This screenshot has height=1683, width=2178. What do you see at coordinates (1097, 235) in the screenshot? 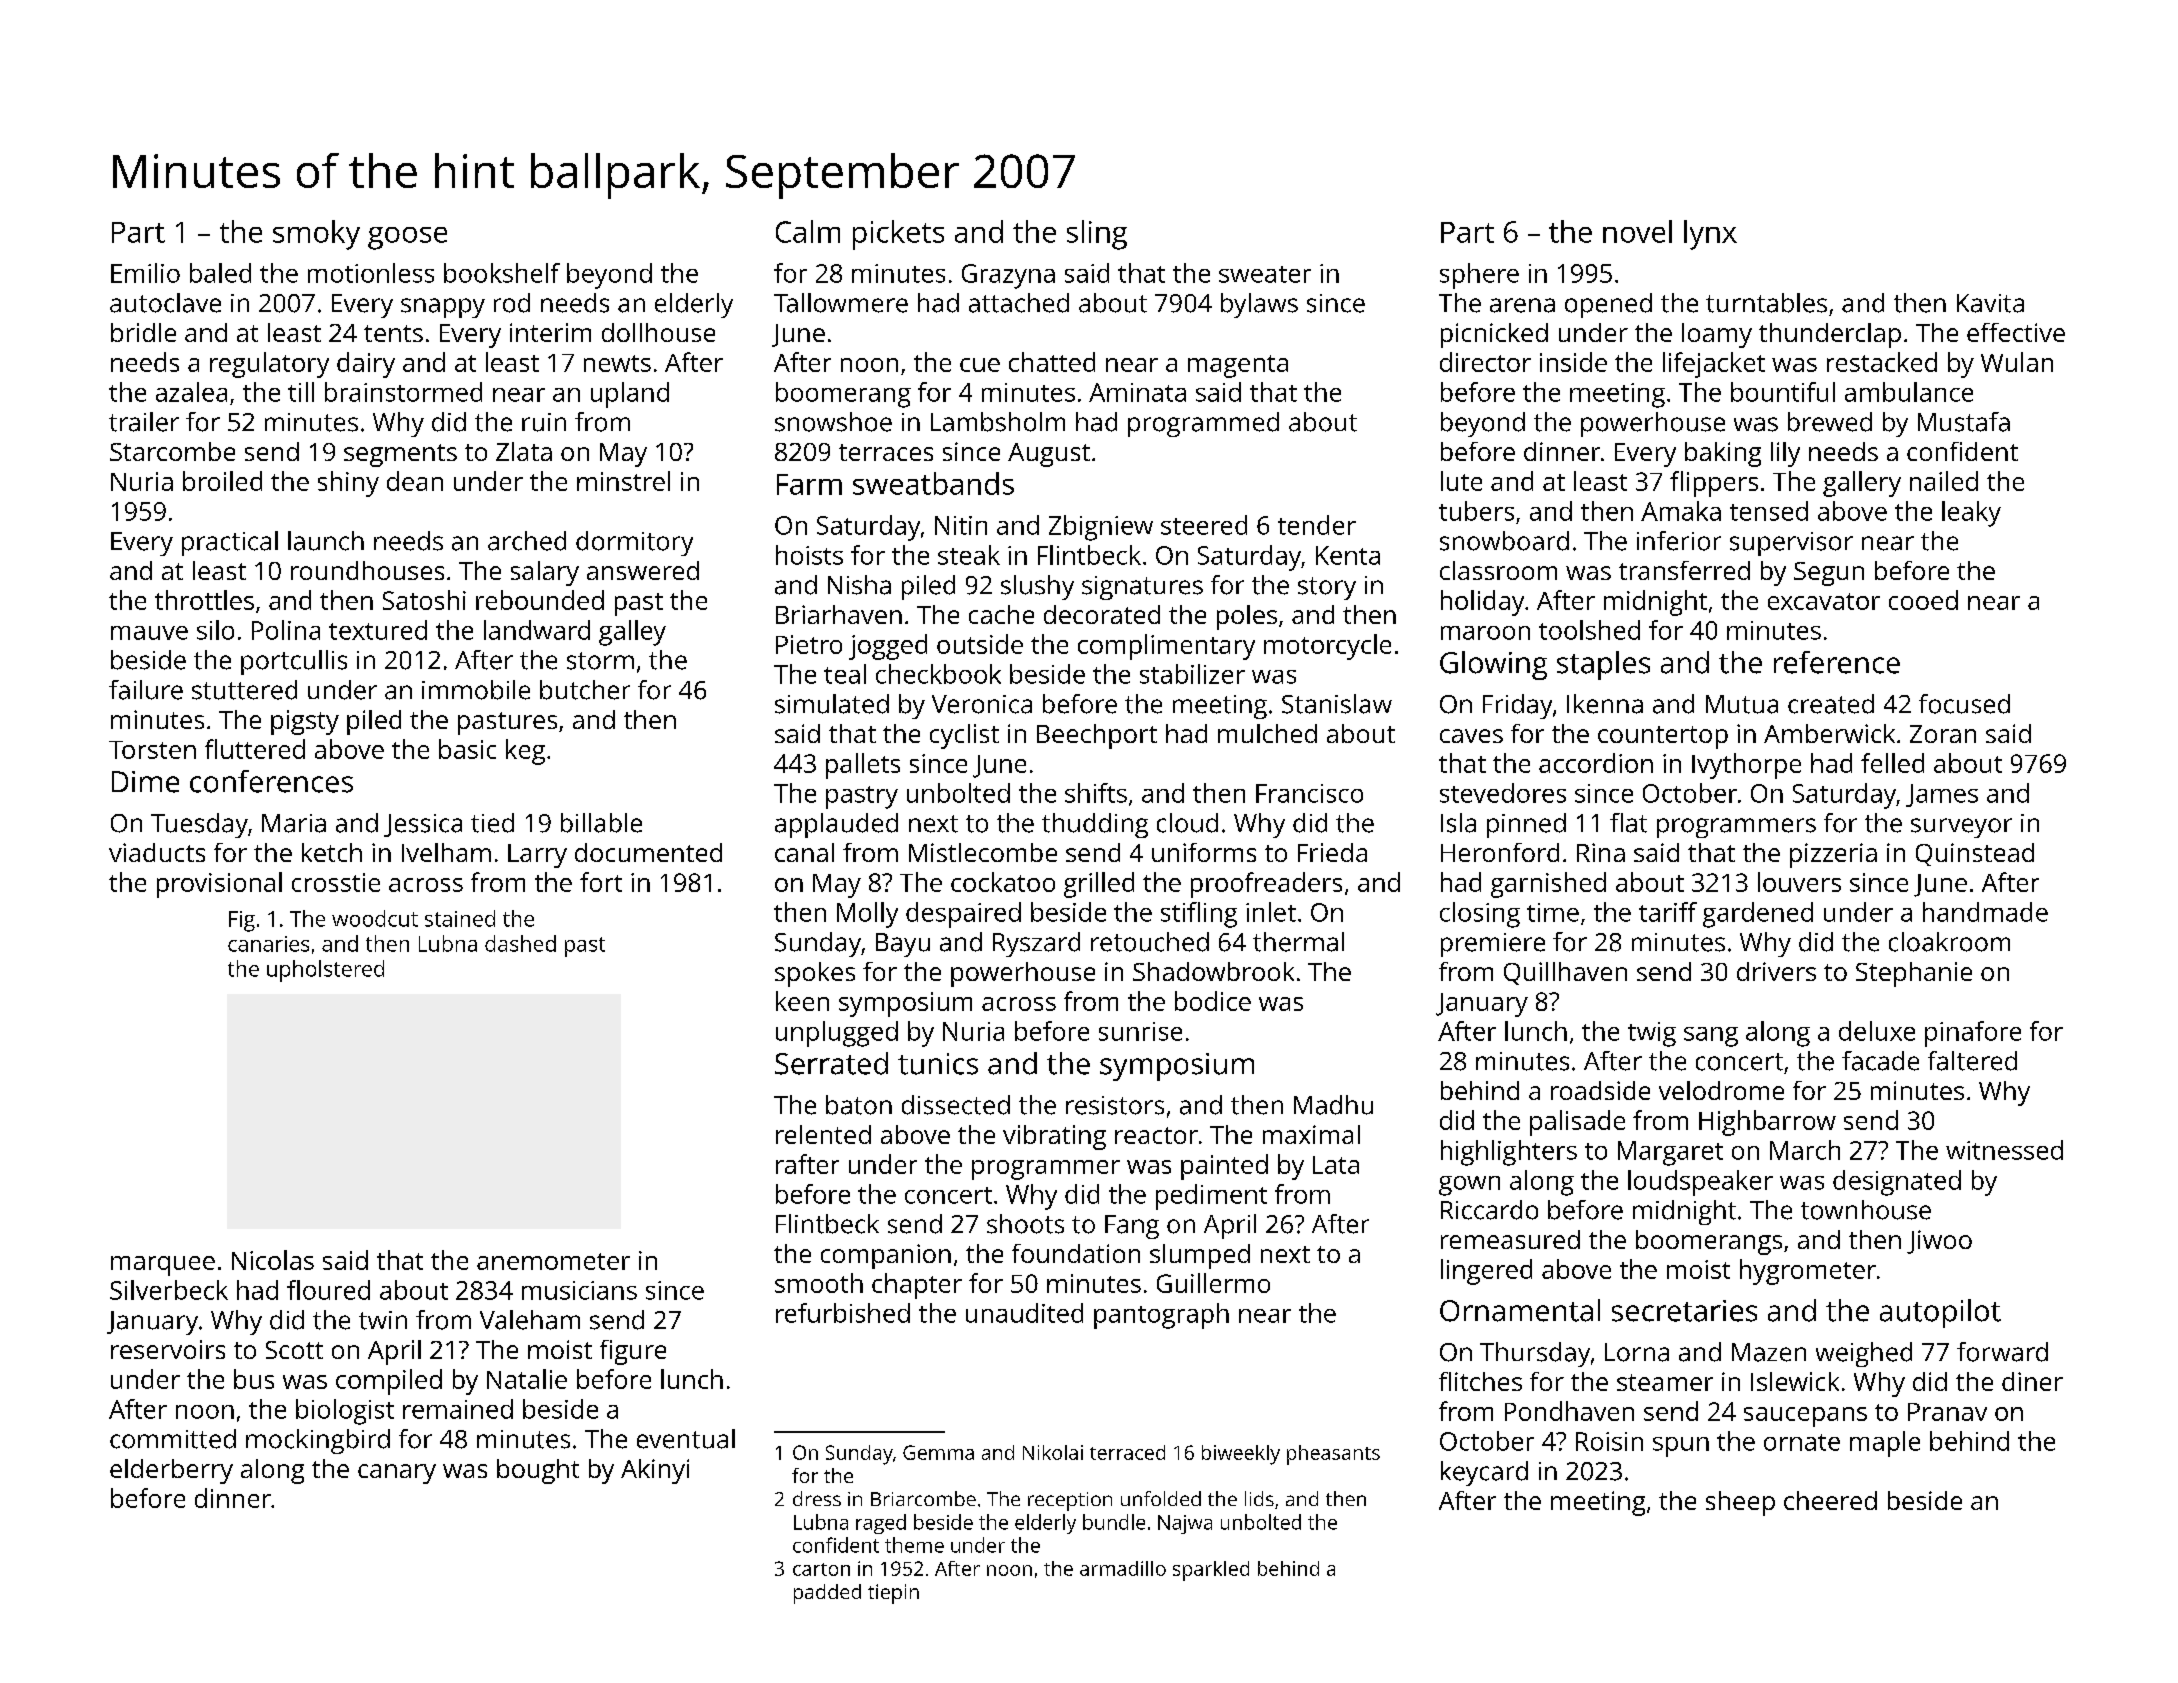
I see `sling` at bounding box center [1097, 235].
